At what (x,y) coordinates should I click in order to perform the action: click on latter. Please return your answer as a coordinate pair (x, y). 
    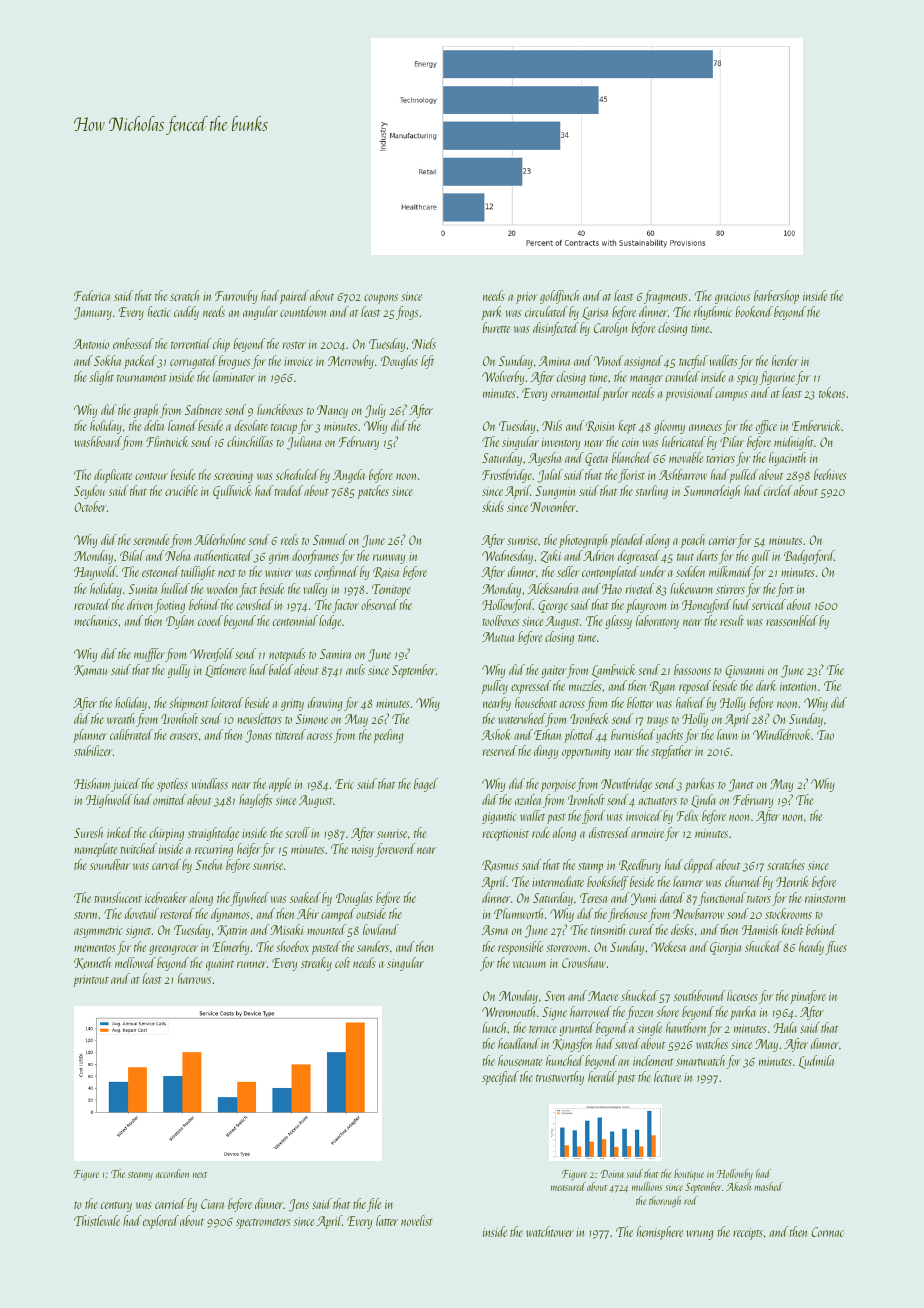
    Looking at the image, I should click on (387, 1220).
